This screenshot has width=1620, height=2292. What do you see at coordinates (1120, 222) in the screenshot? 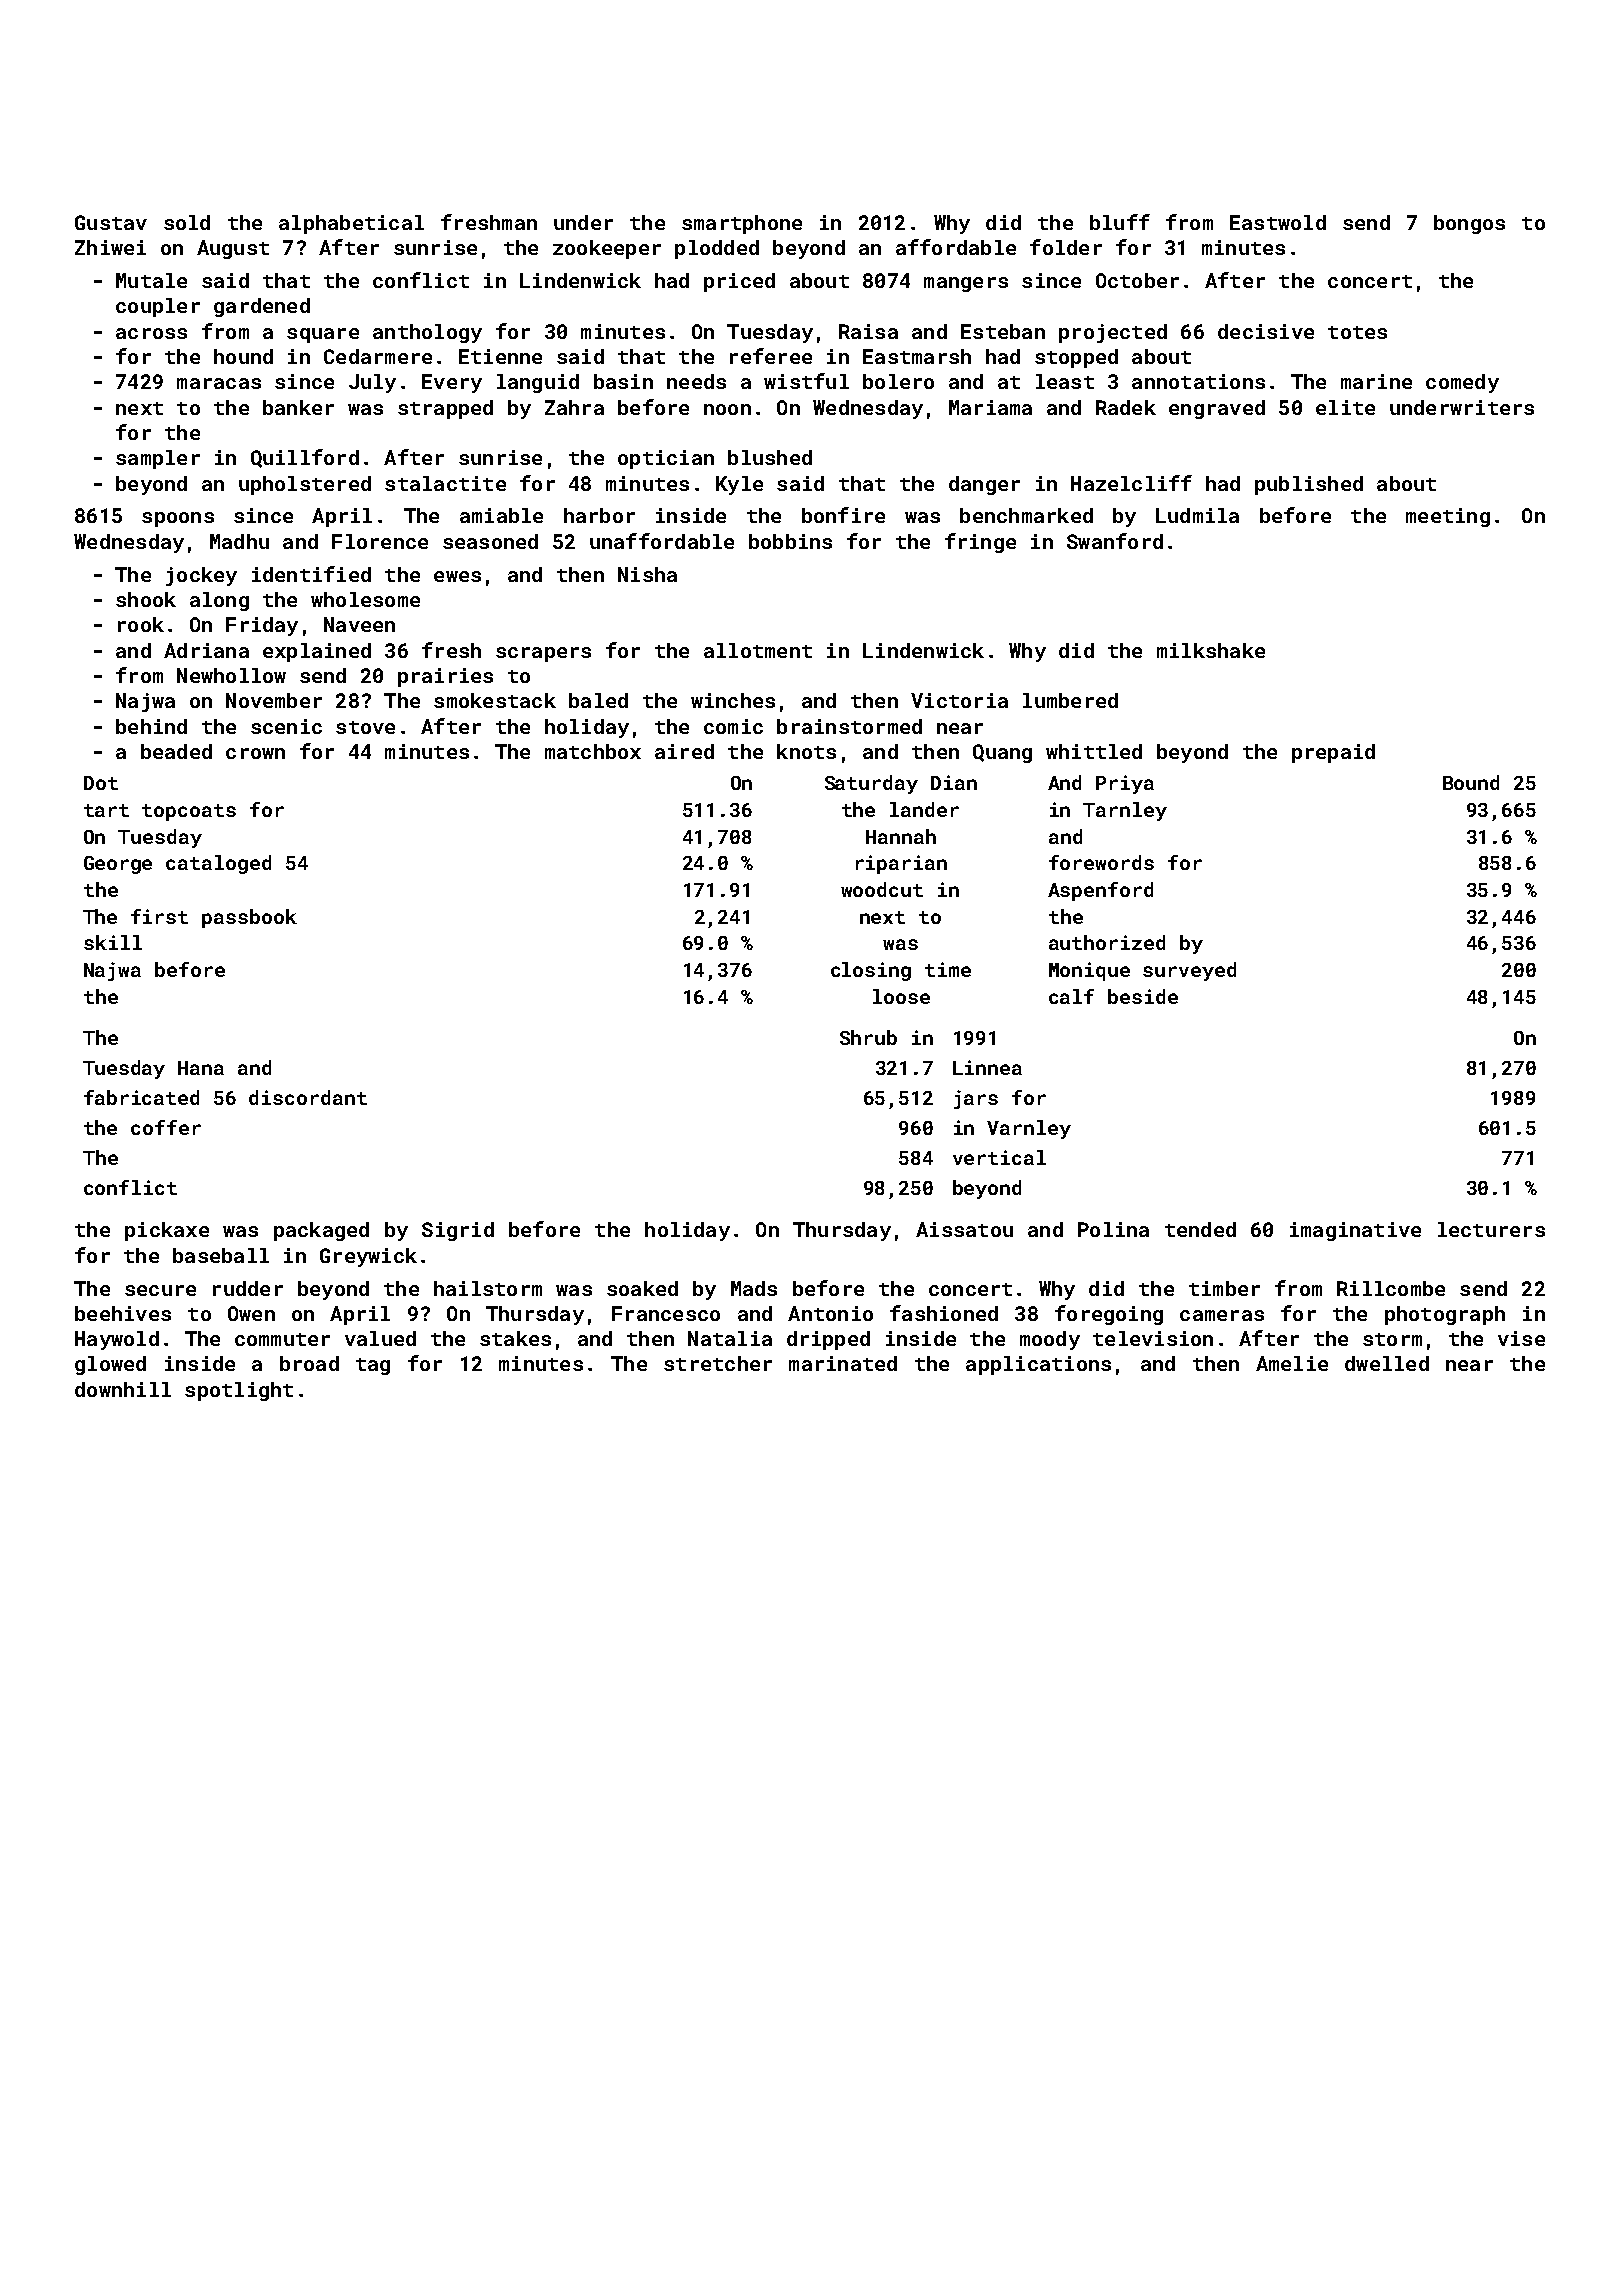
I see `bluff` at bounding box center [1120, 222].
